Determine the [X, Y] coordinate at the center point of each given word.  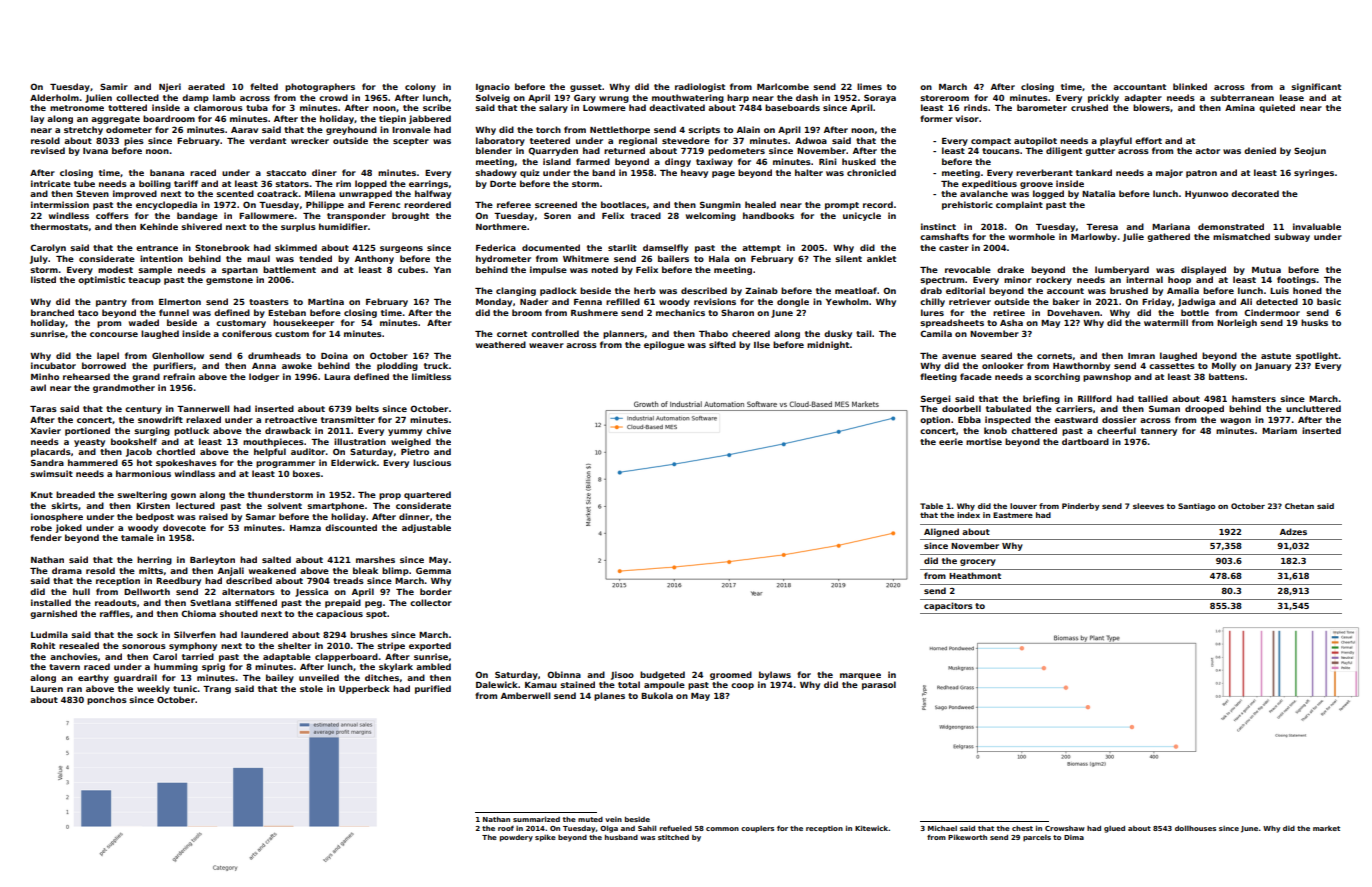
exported [430, 646]
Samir [114, 86]
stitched [673, 837]
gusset [586, 88]
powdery [516, 838]
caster [954, 248]
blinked [1190, 86]
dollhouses [1195, 828]
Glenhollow [178, 355]
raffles [115, 613]
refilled [623, 301]
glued [1114, 829]
